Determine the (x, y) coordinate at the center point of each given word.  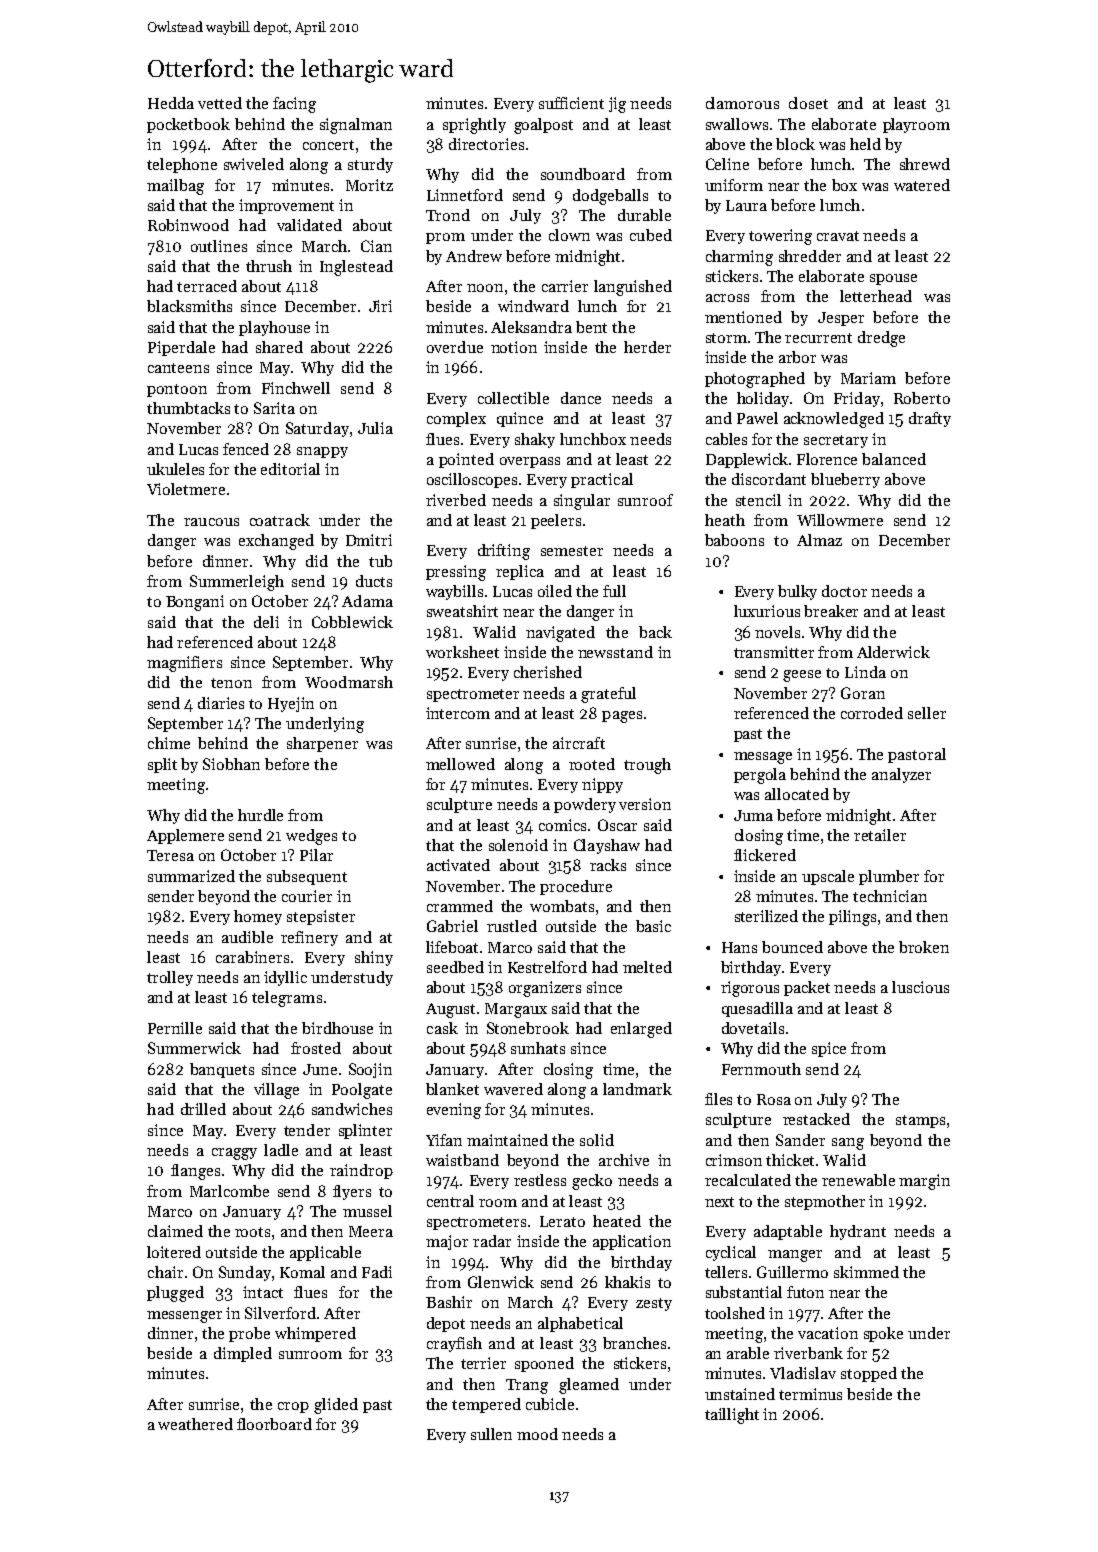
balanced (894, 459)
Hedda (171, 103)
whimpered (315, 1334)
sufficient (571, 103)
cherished (548, 672)
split (162, 765)
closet (808, 103)
